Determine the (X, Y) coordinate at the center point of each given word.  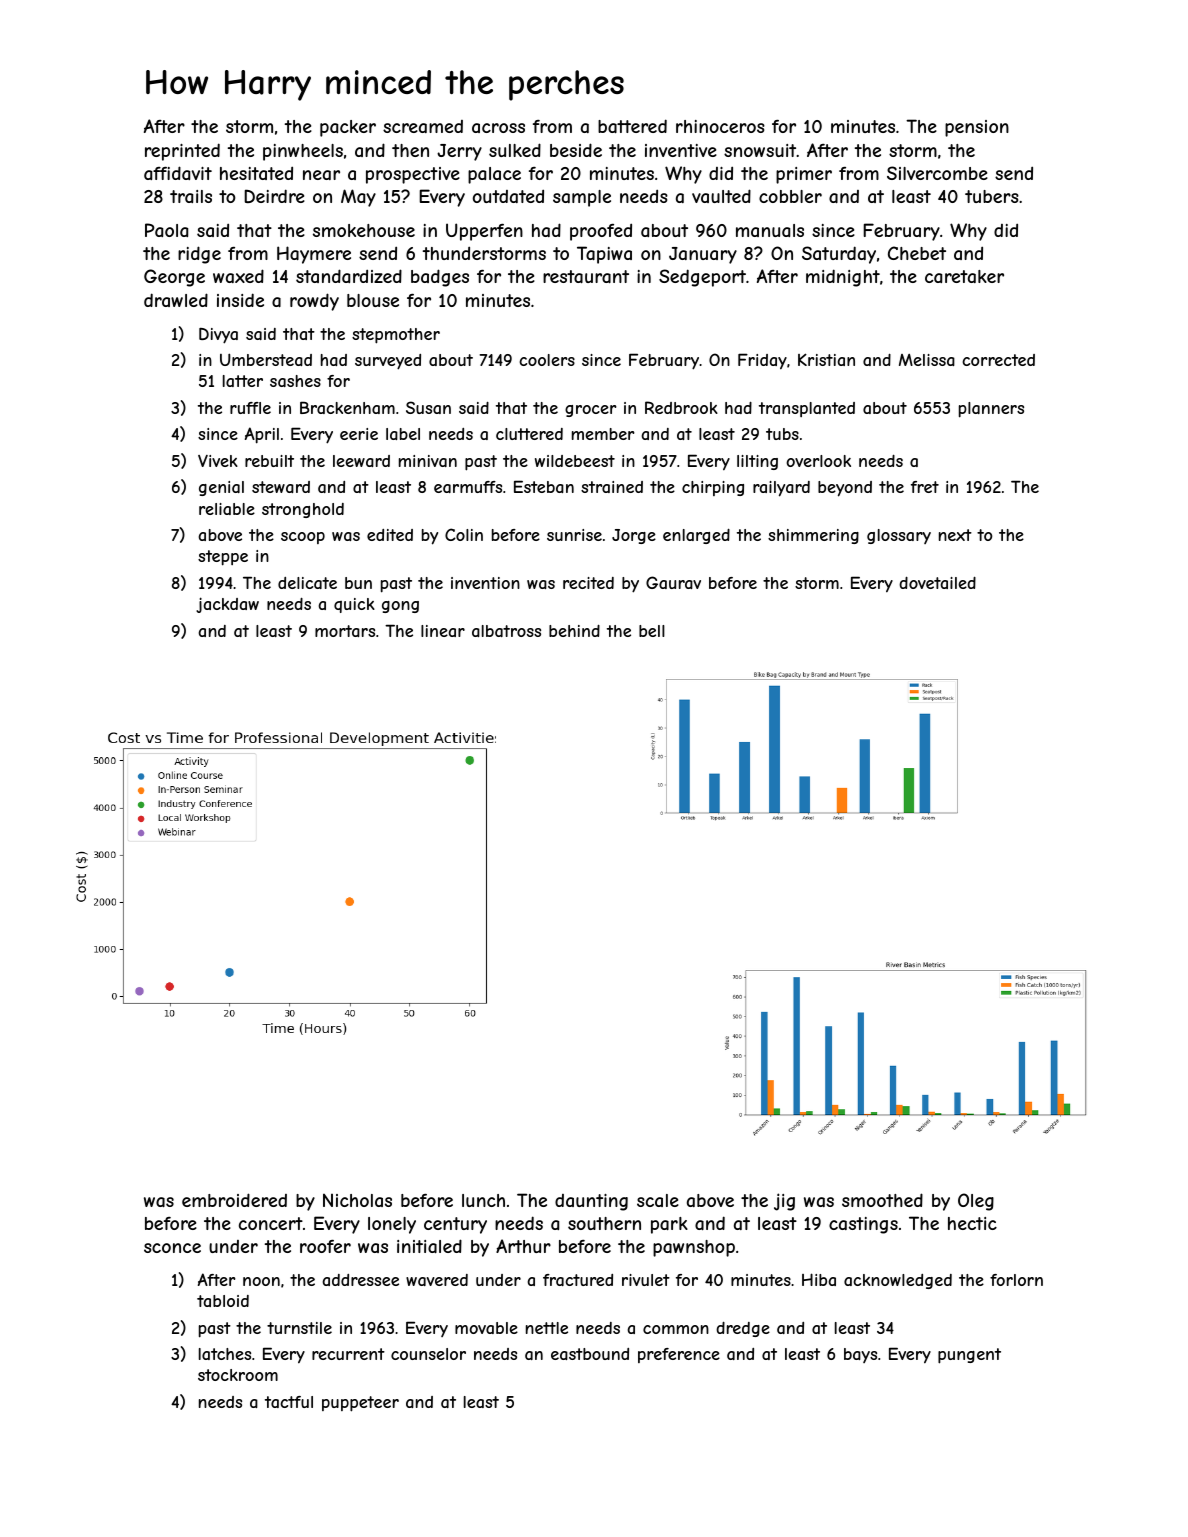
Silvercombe (937, 173)
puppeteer (360, 1404)
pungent (969, 1356)
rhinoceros (720, 126)
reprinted (182, 152)
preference (679, 1355)
